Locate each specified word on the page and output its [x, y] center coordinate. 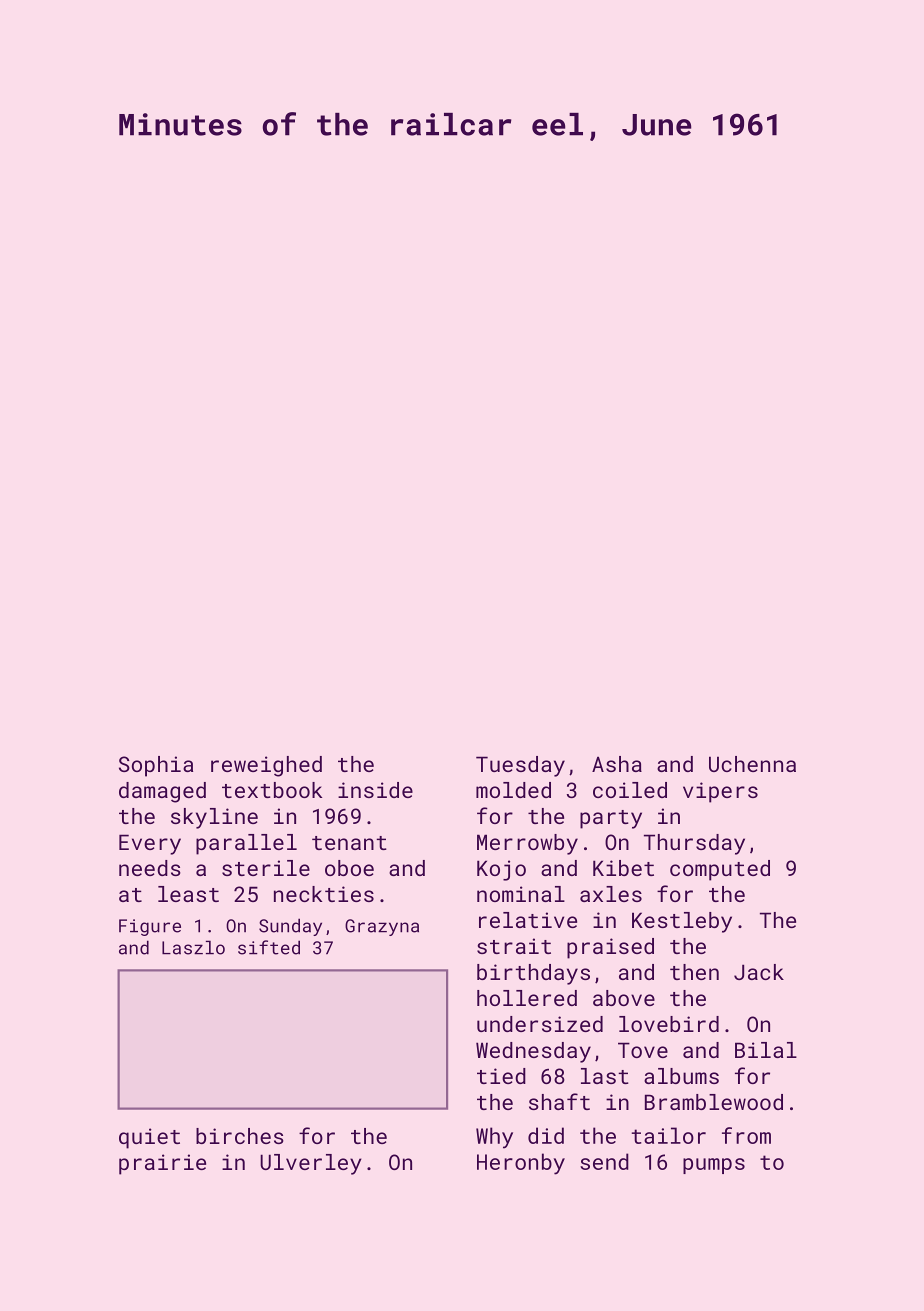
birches [240, 1136]
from [746, 1135]
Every [150, 844]
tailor [669, 1135]
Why [494, 1138]
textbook [272, 790]
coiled [630, 790]
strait [514, 946]
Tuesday [520, 766]
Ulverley [311, 1164]
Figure [150, 927]
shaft [559, 1101]
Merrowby [527, 844]
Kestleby [682, 922]
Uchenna [752, 764]
